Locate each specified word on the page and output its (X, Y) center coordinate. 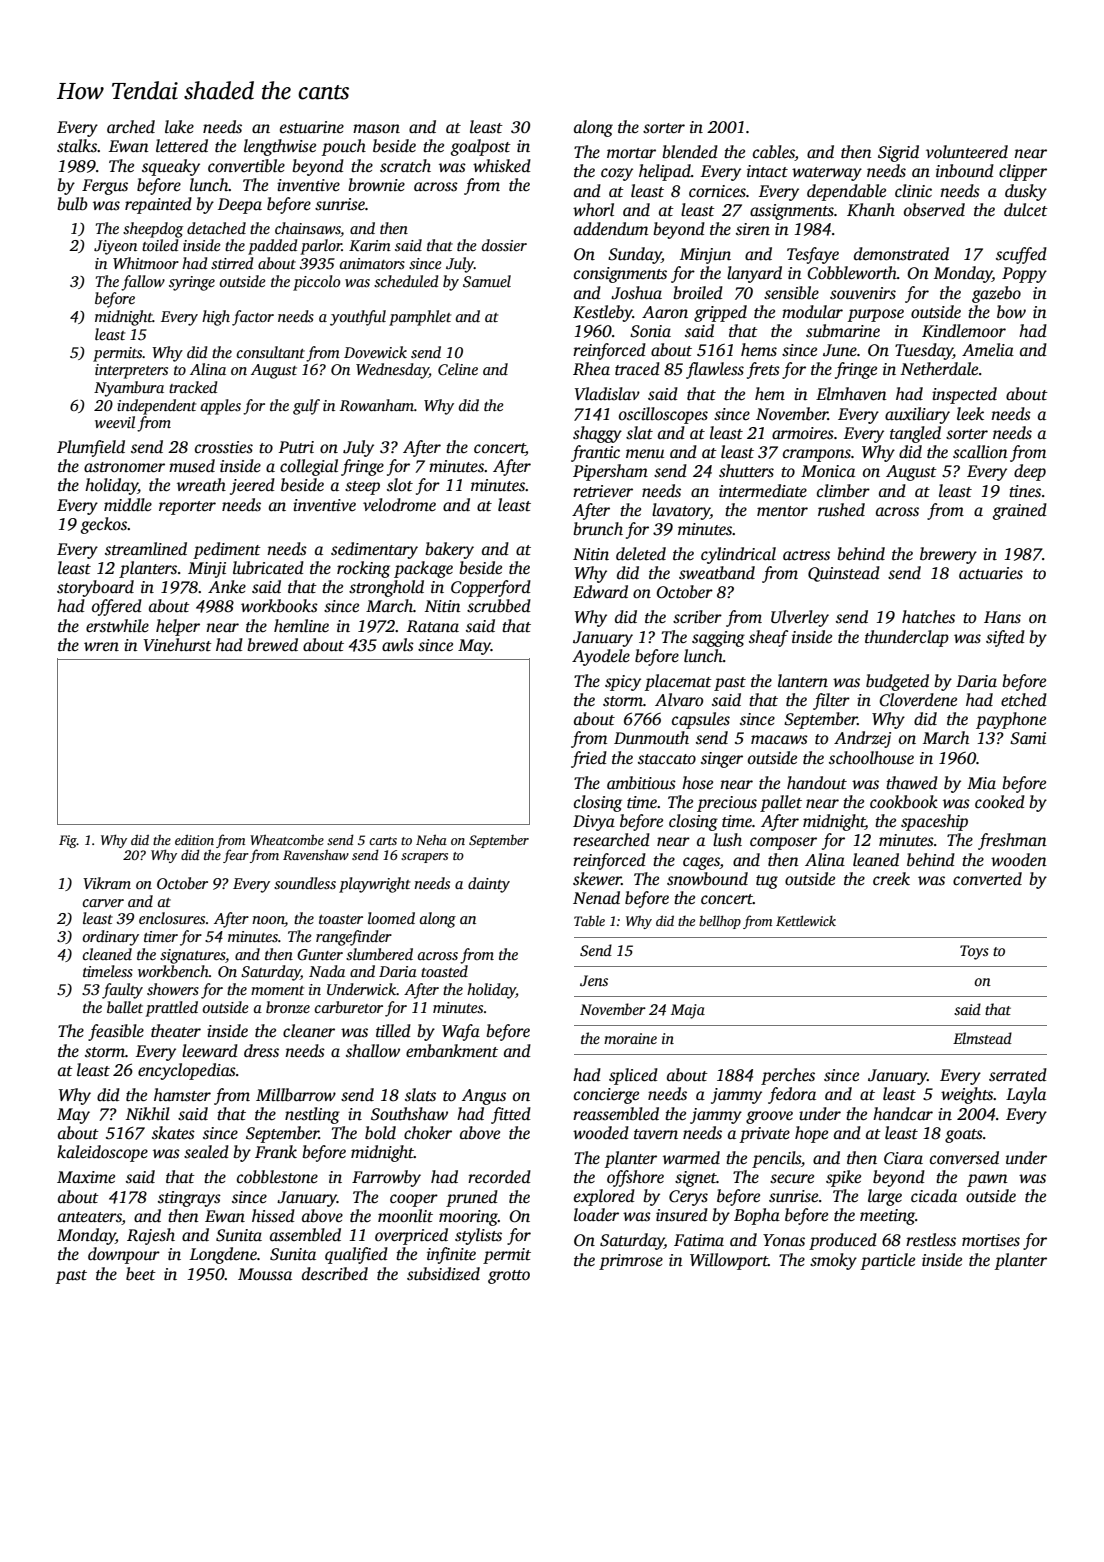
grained (1019, 511)
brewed (272, 645)
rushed (841, 510)
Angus (484, 1097)
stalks (77, 146)
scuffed (1021, 255)
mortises (991, 1240)
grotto (509, 1277)
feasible (116, 1032)
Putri (296, 447)
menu (645, 454)
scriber (697, 617)
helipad (665, 172)
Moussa (265, 1274)
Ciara (903, 1158)
